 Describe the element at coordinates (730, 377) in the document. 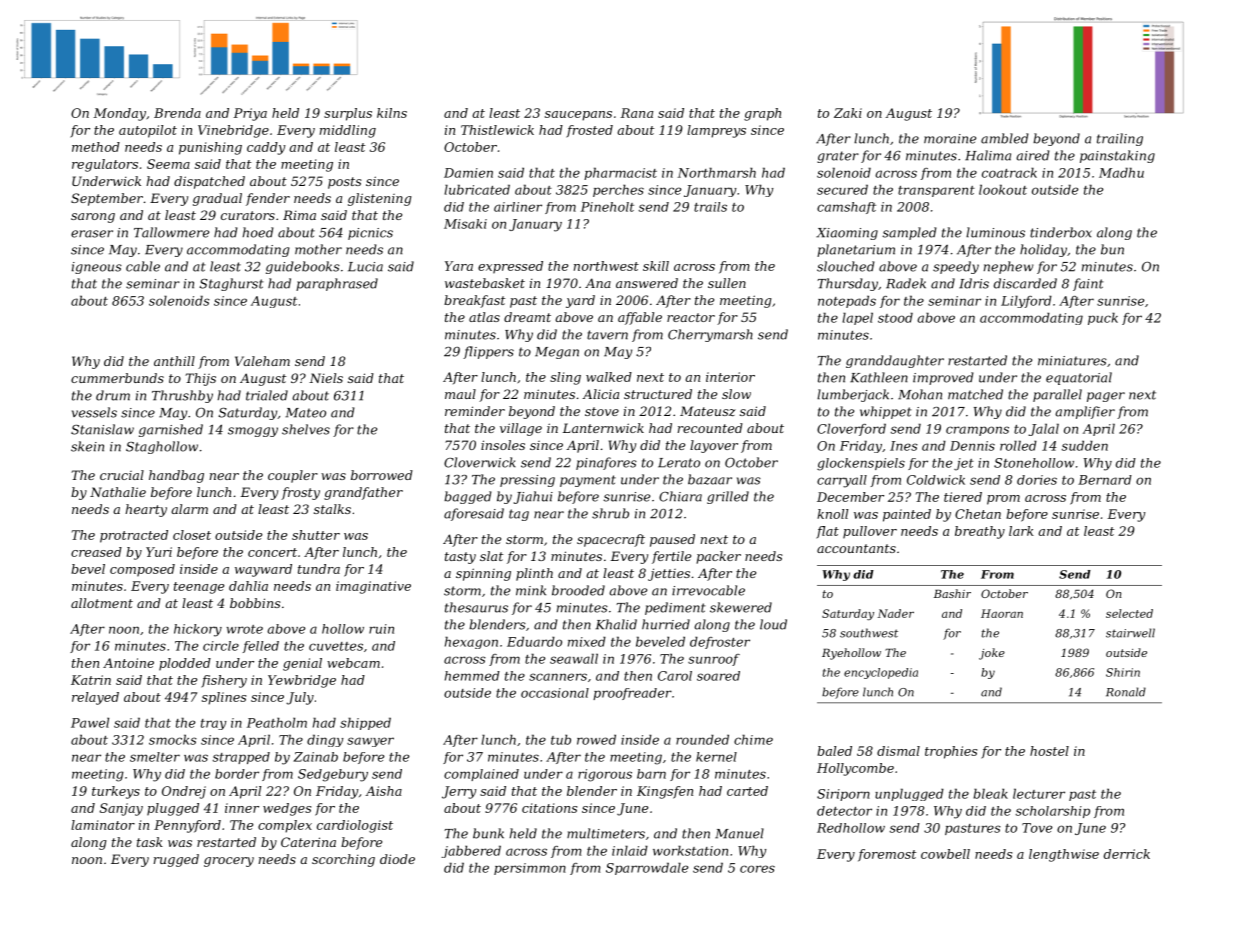

I see `interior` at that location.
